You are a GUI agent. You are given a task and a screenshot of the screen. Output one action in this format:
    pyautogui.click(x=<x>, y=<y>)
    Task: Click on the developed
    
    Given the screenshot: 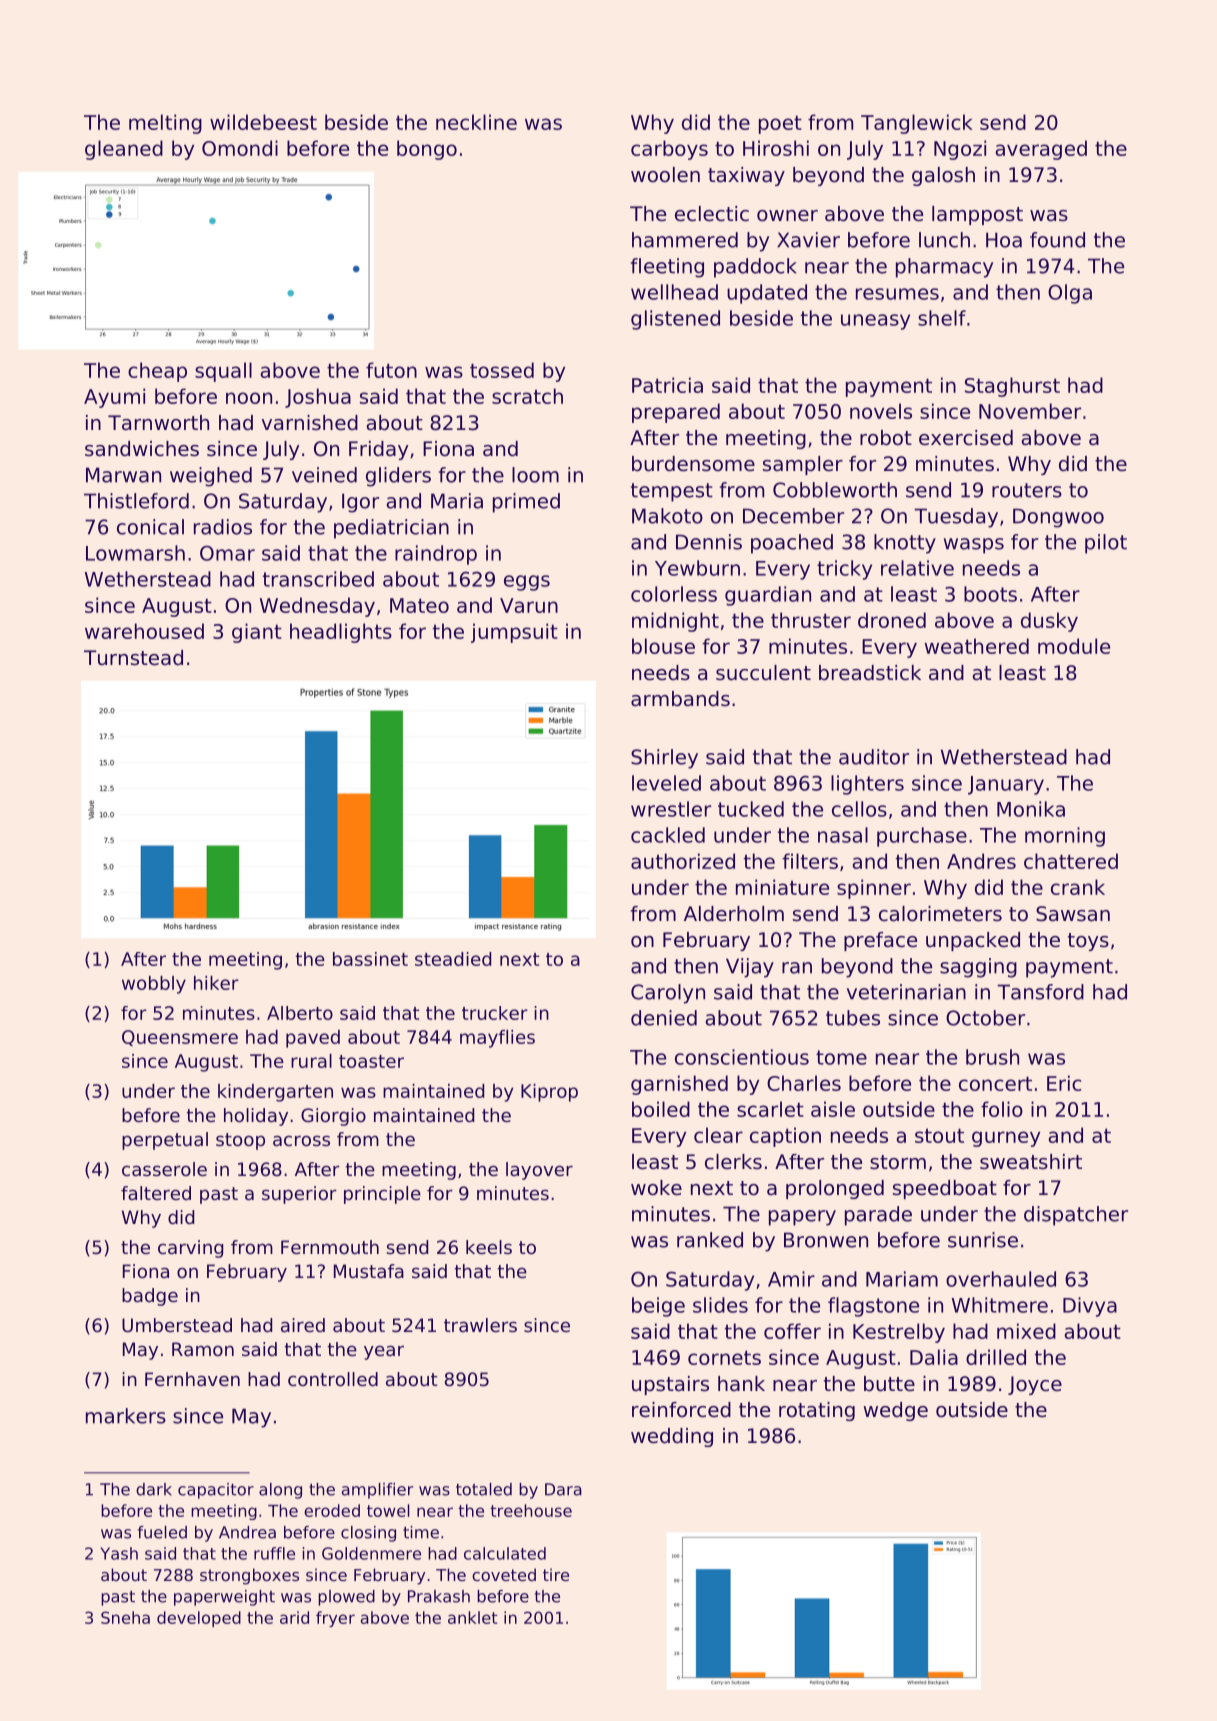 What is the action you would take?
    pyautogui.click(x=199, y=1619)
